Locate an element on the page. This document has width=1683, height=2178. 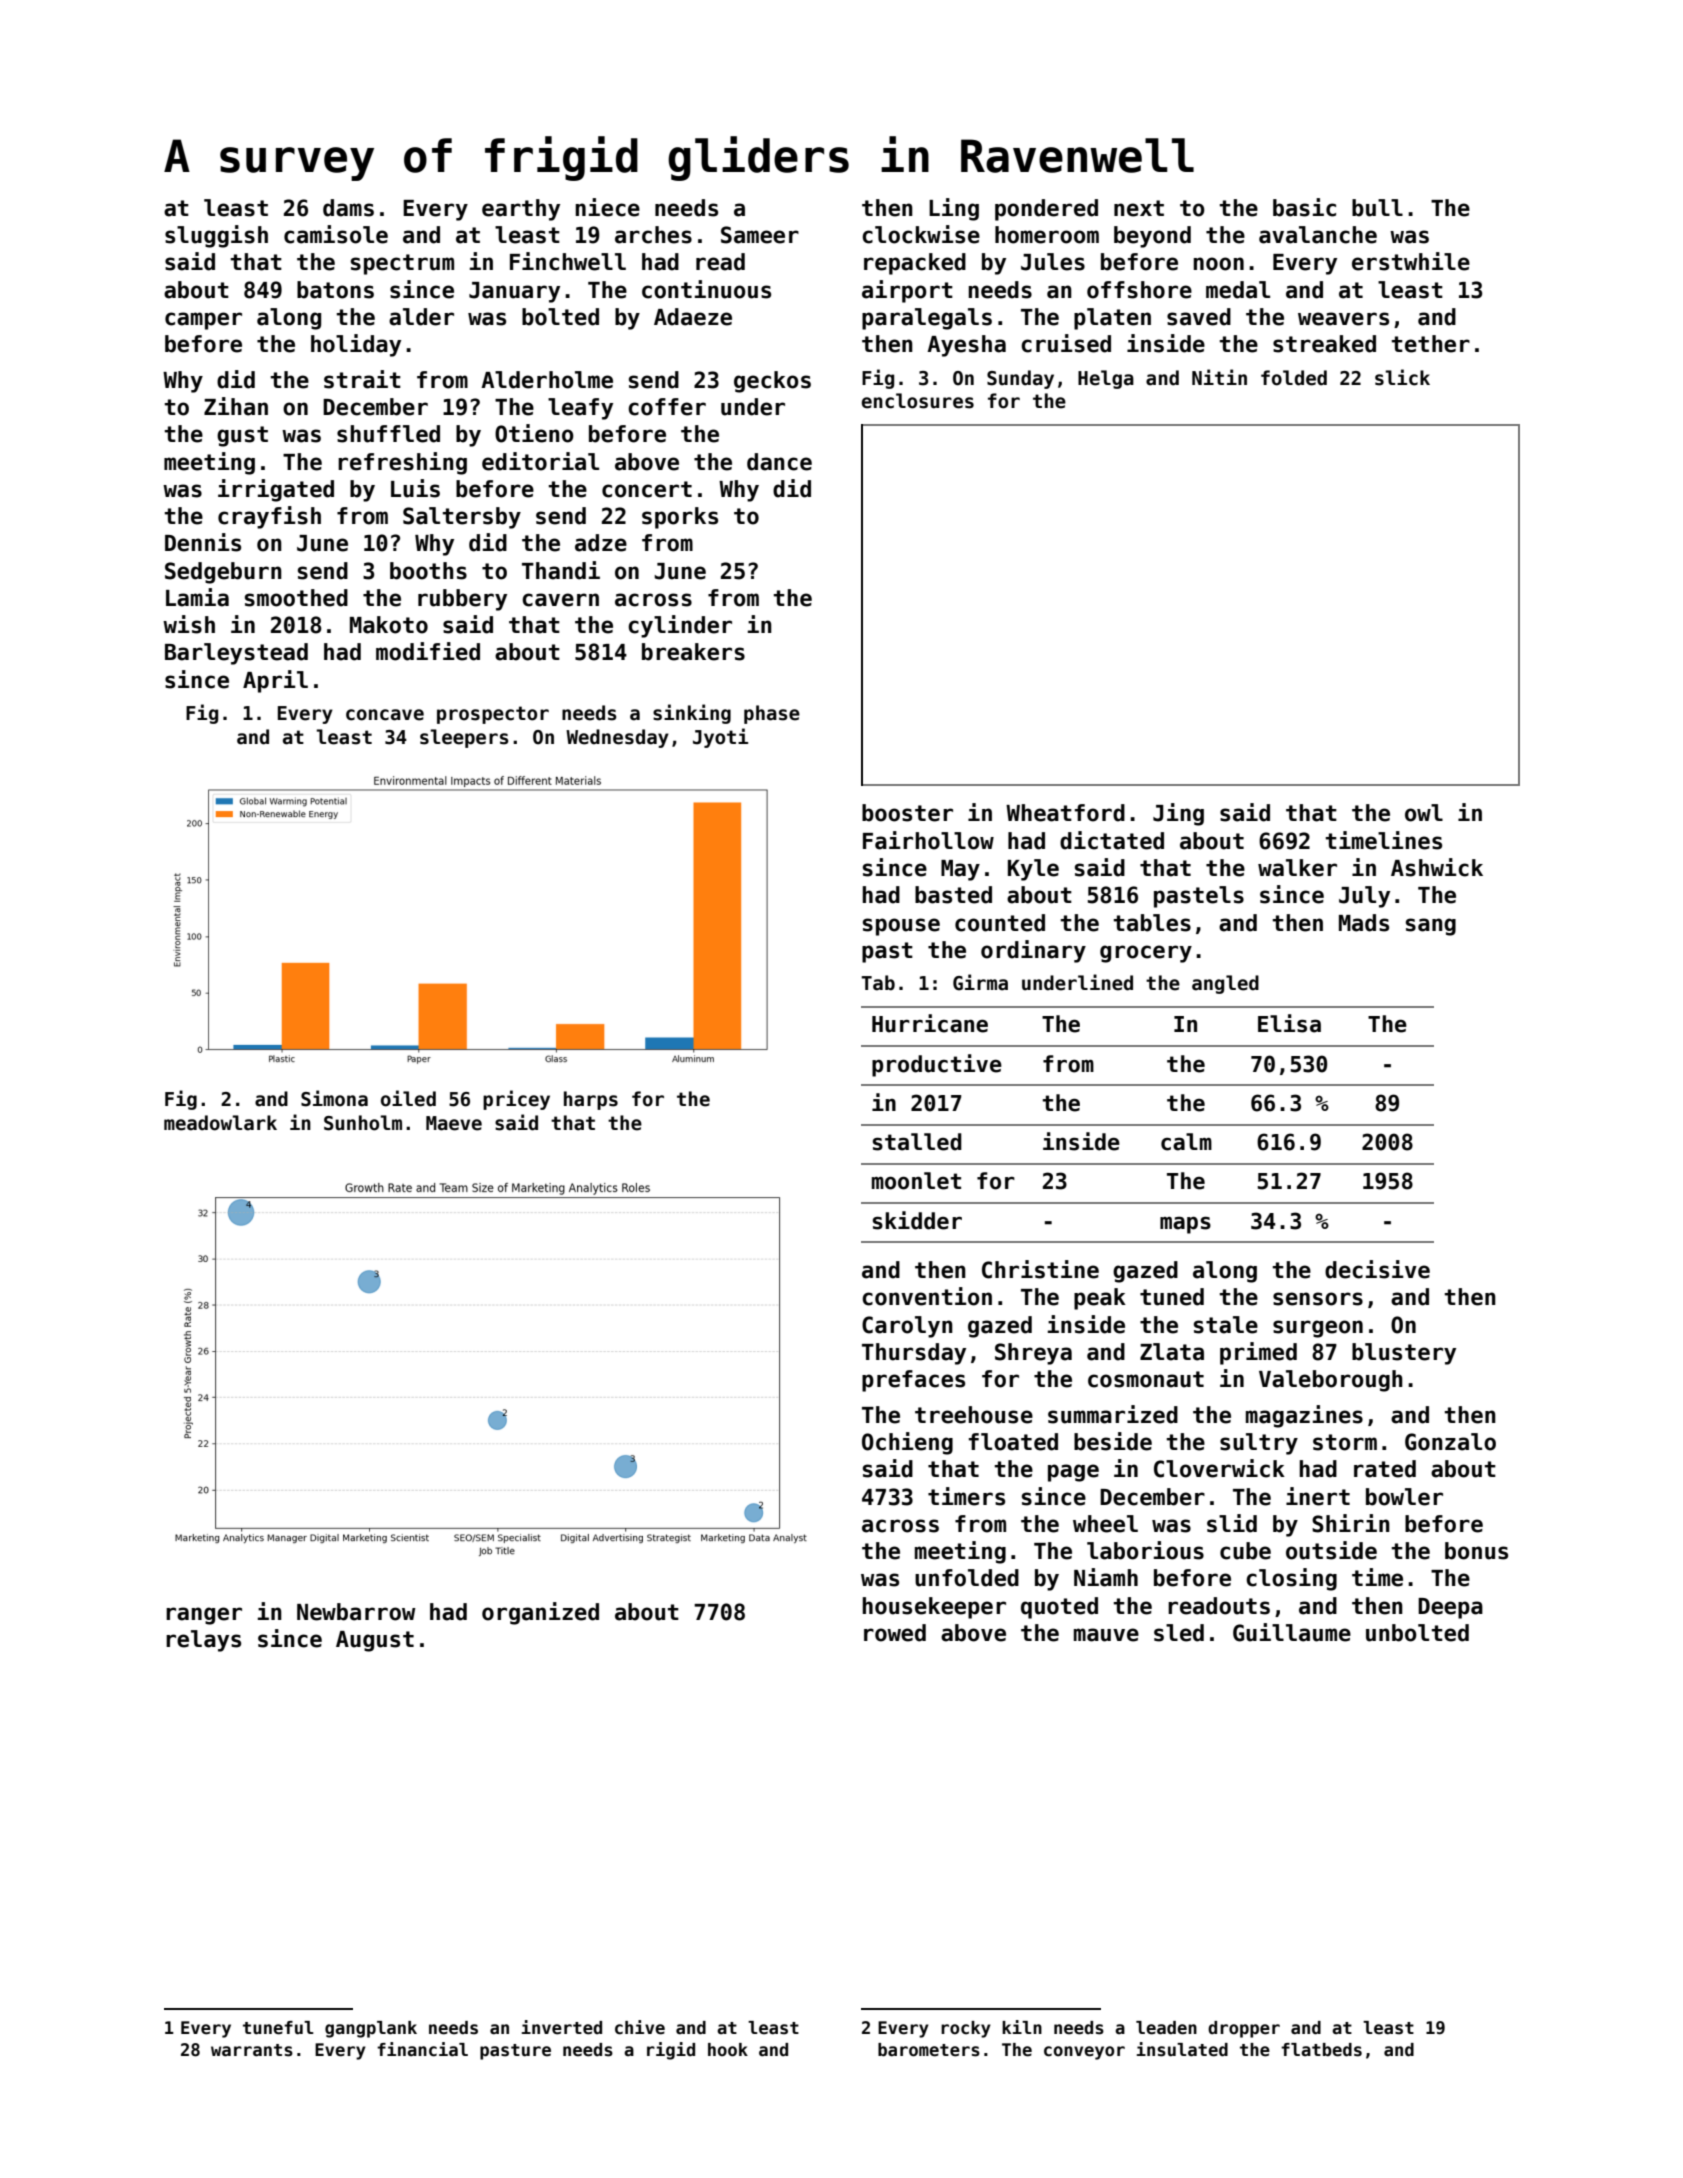
slick is located at coordinates (1402, 377).
